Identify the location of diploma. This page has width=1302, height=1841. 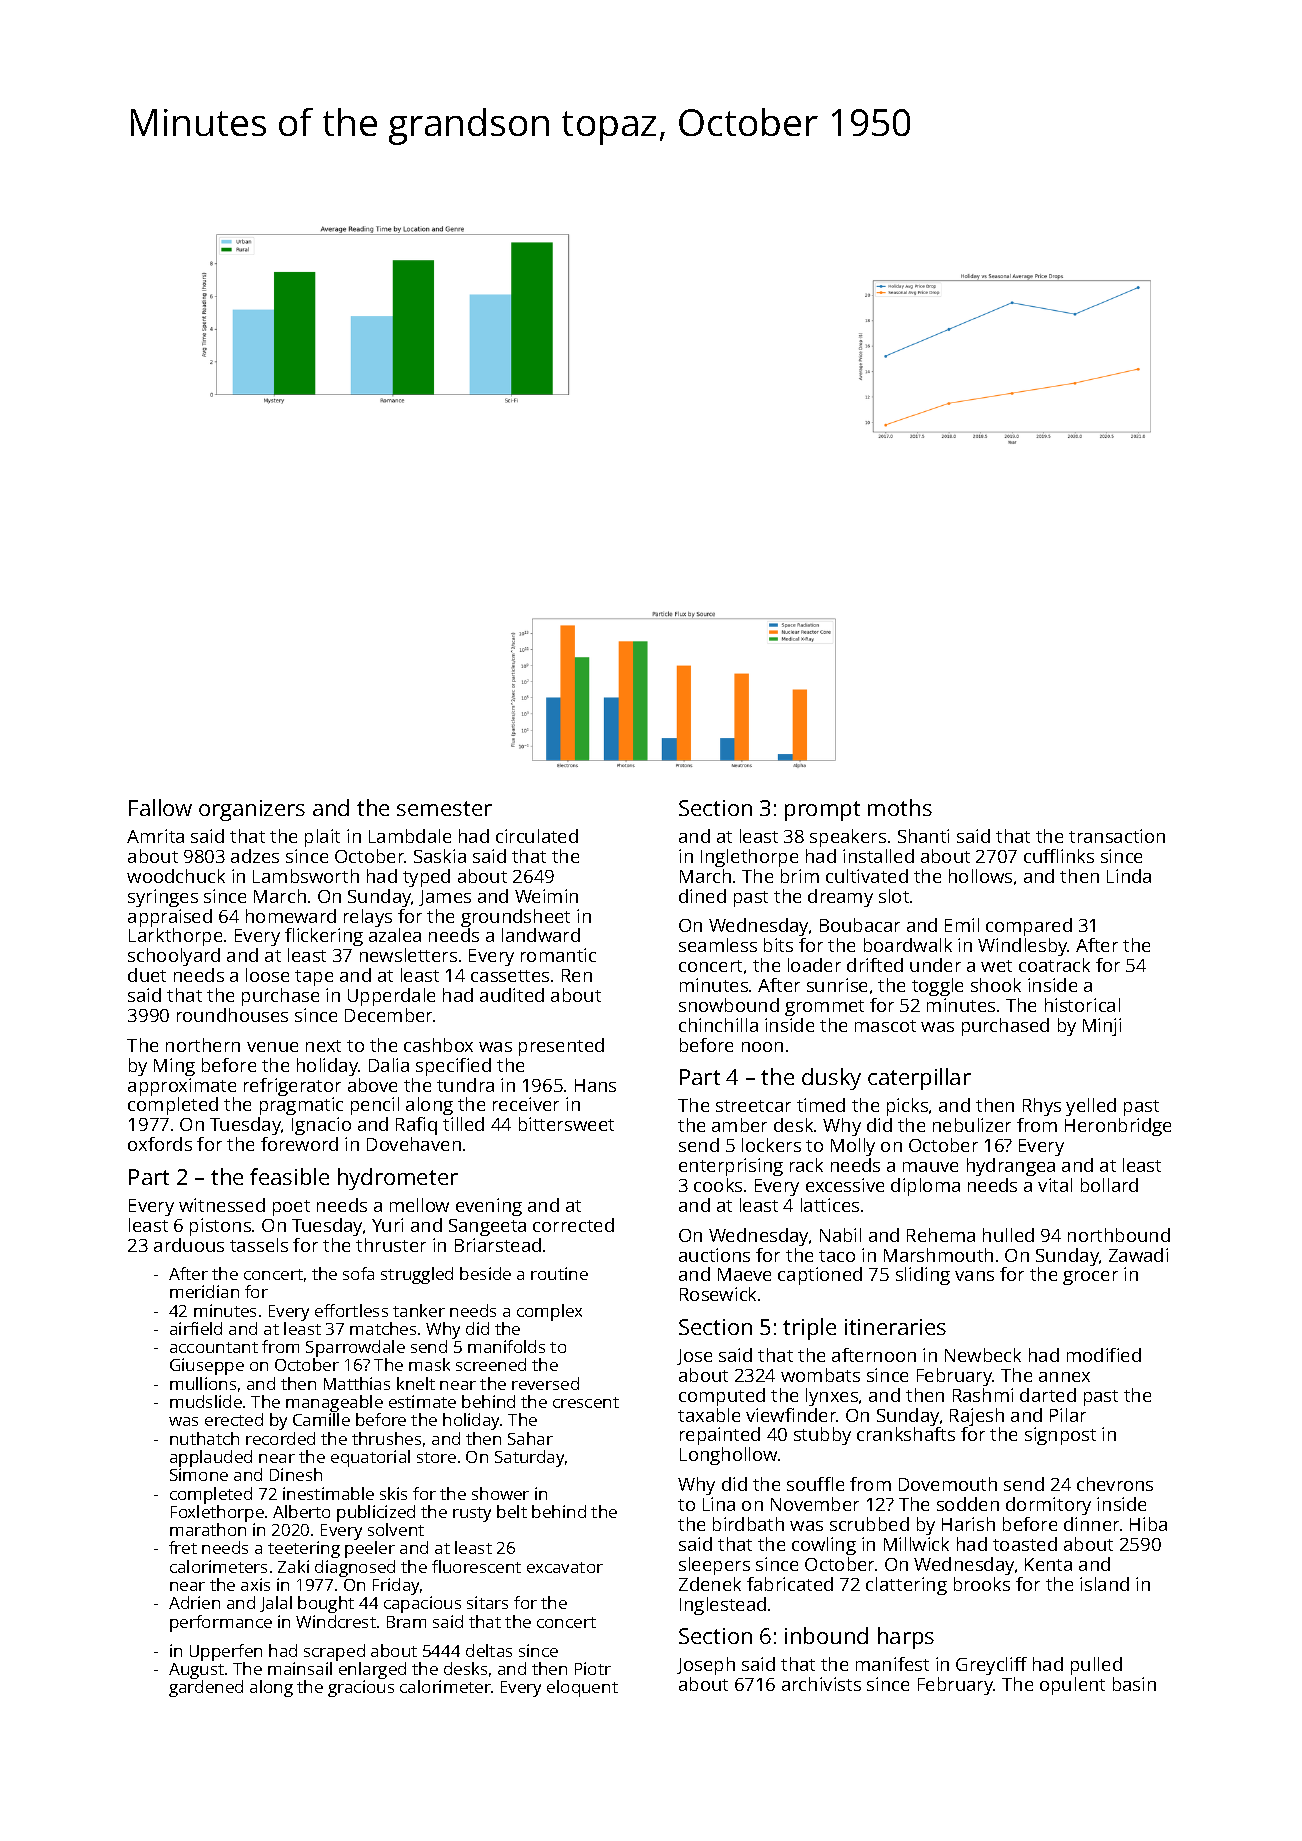
(925, 1187).
